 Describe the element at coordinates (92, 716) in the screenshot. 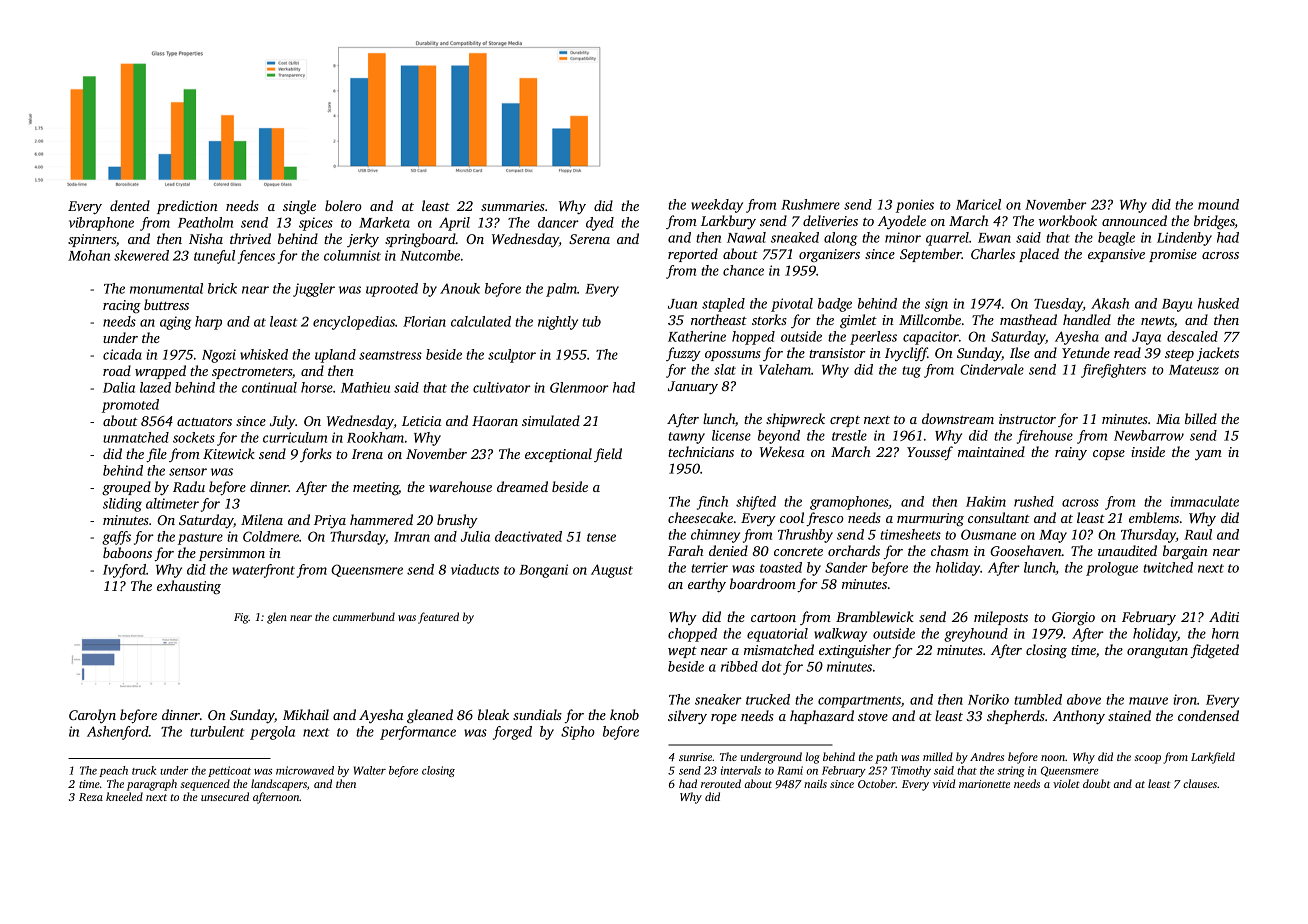

I see `Carolyn` at that location.
